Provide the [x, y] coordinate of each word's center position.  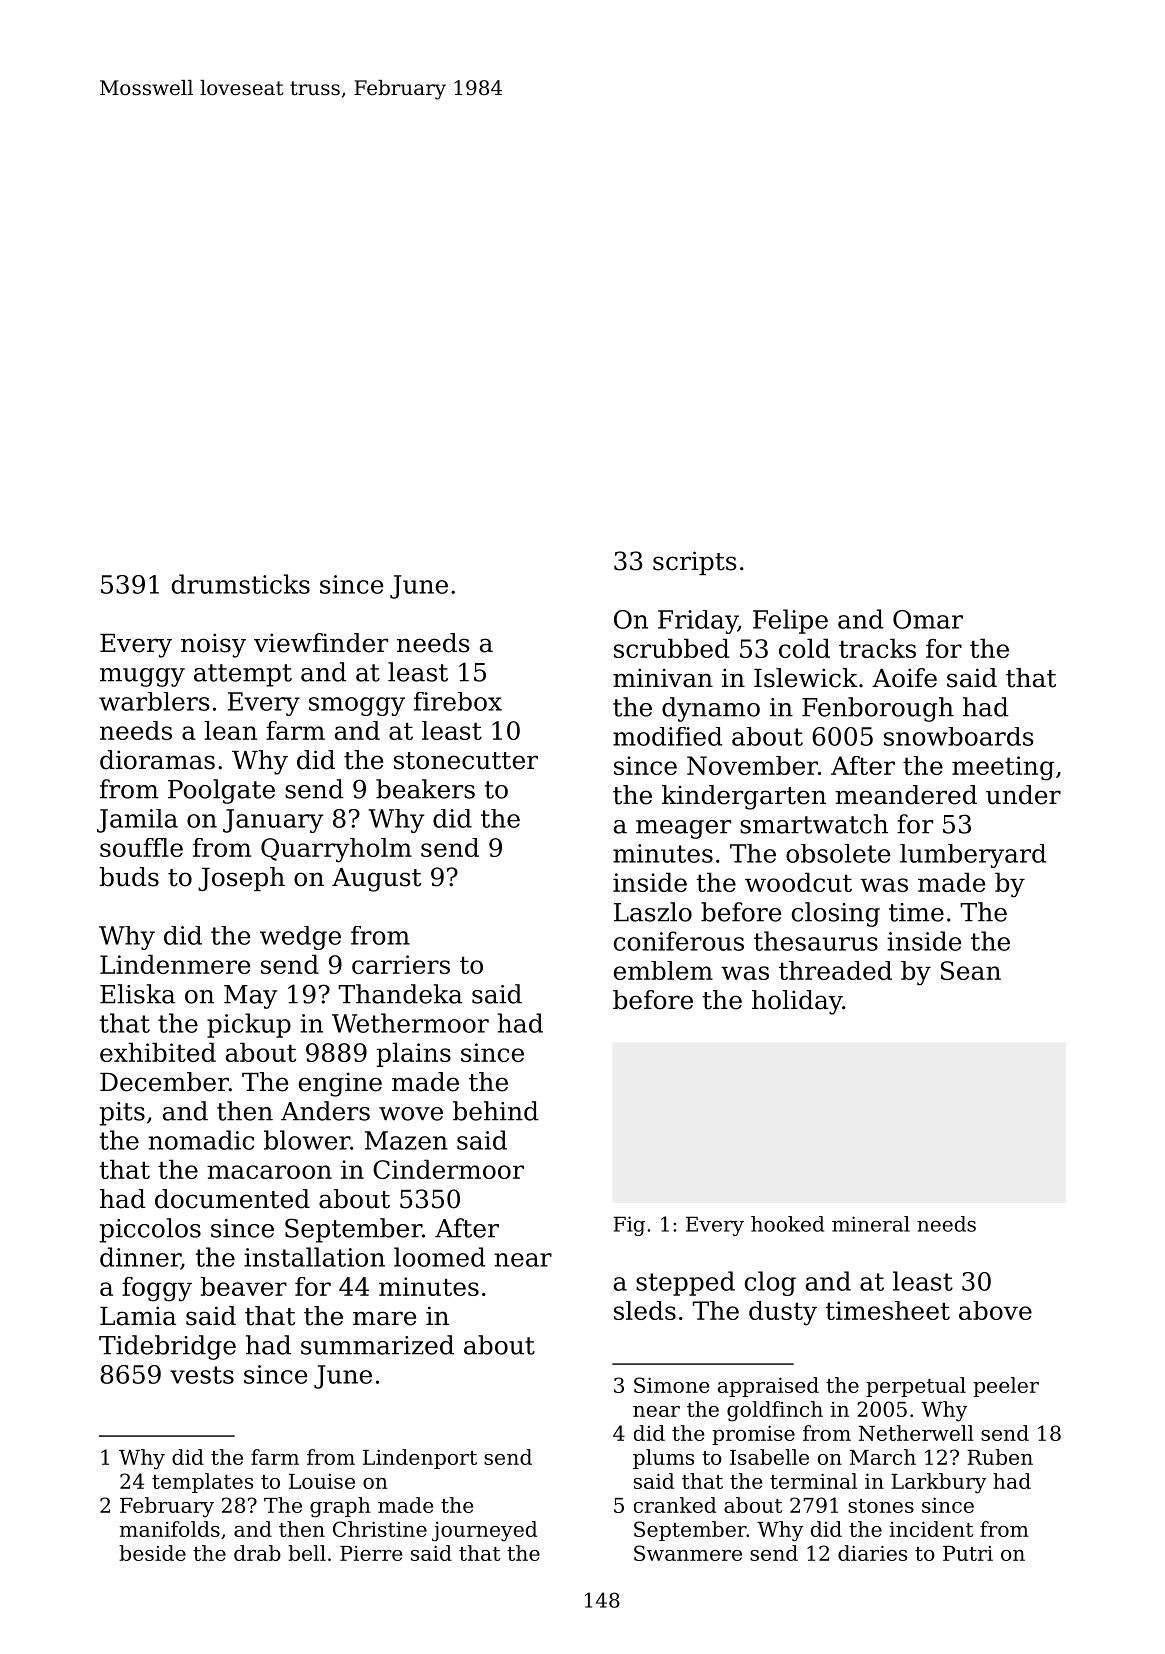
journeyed [484, 1531]
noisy [213, 645]
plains [413, 1054]
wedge [300, 938]
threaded [835, 970]
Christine [380, 1529]
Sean [971, 970]
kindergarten [744, 797]
